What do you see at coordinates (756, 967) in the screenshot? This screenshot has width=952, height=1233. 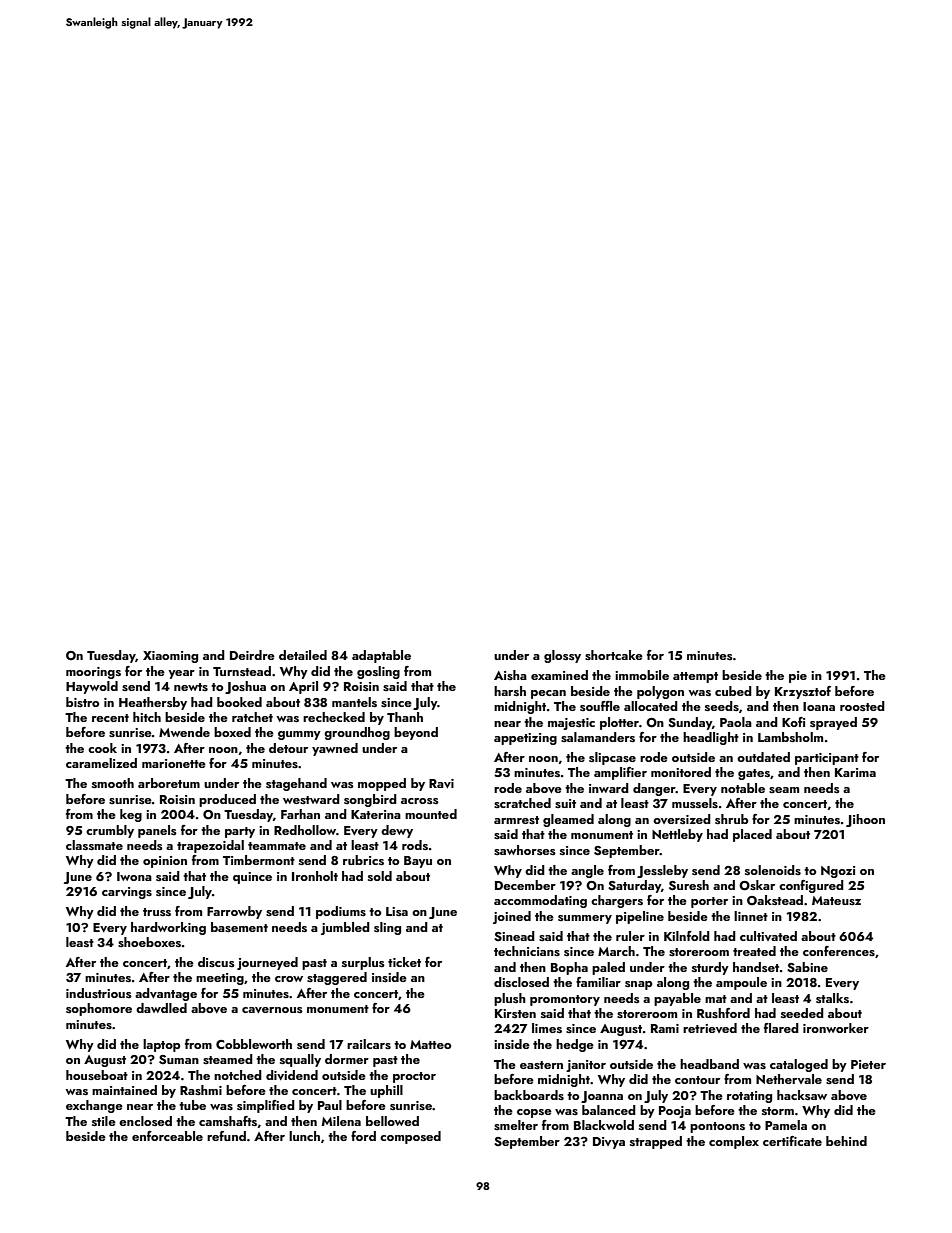 I see `handset` at bounding box center [756, 967].
